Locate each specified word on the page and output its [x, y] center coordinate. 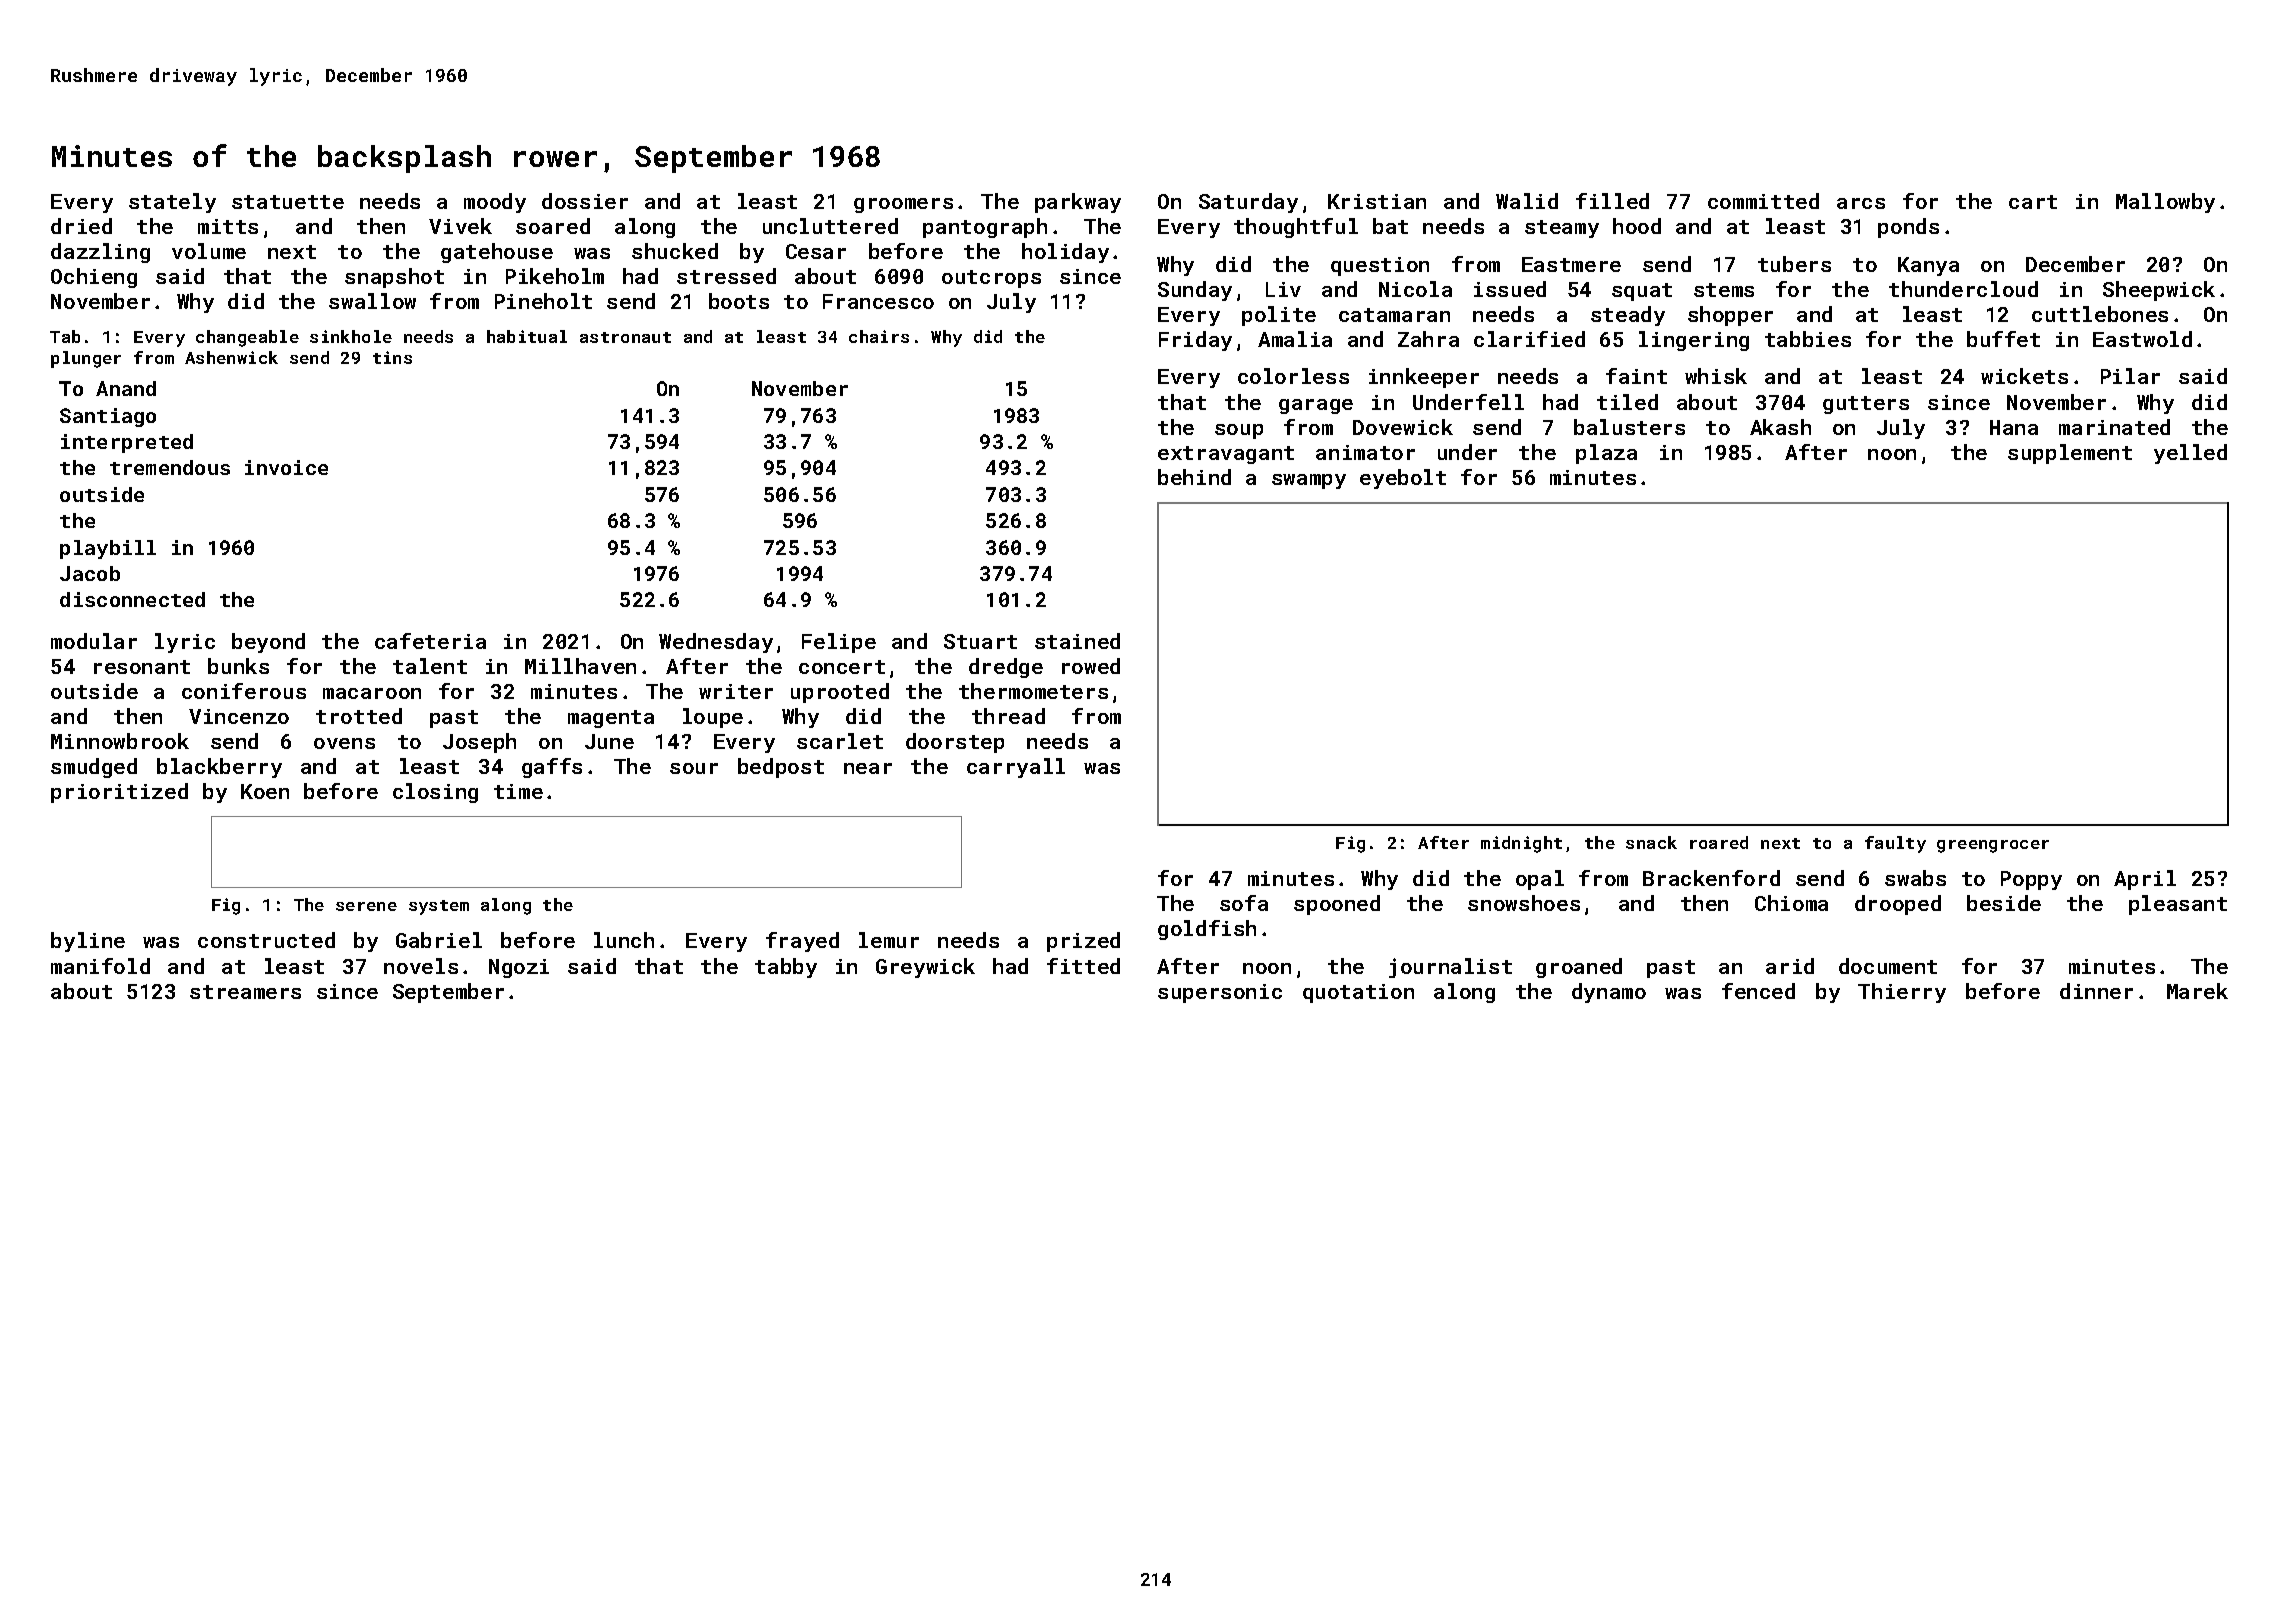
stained [1077, 641]
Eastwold [2142, 339]
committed [1763, 201]
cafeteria [430, 641]
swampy [1309, 481]
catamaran [1394, 315]
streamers [245, 992]
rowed [1091, 666]
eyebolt [1403, 479]
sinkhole [351, 336]
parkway [1078, 203]
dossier [585, 201]
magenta [611, 719]
